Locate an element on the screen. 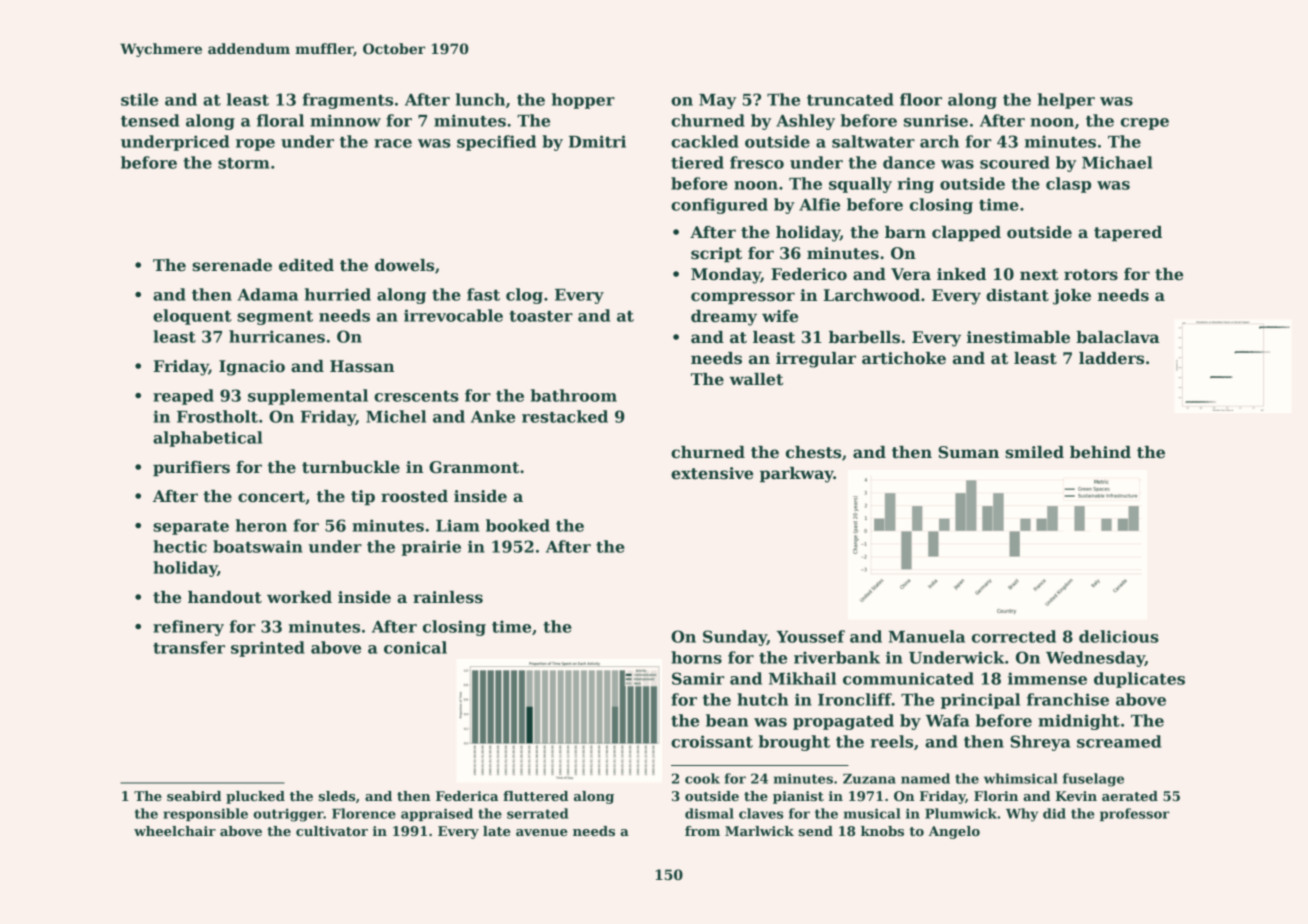 The width and height of the screenshot is (1308, 924). Angelo is located at coordinates (954, 832).
